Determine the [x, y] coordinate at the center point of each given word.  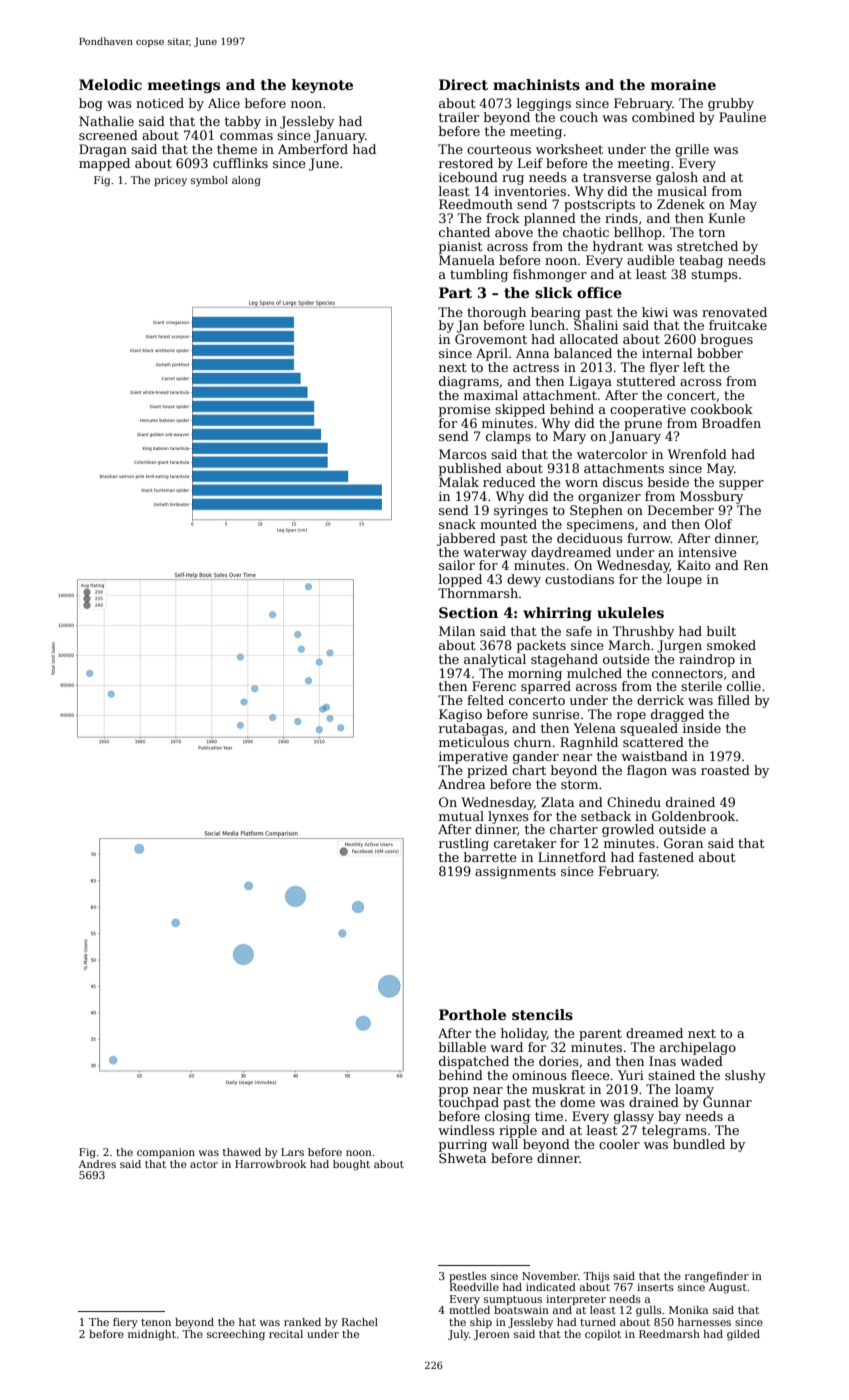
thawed [242, 1152]
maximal [491, 395]
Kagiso [460, 715]
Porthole [472, 1014]
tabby [243, 122]
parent [600, 1035]
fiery [125, 1323]
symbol [209, 181]
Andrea [461, 784]
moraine [683, 84]
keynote [322, 86]
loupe [684, 580]
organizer [609, 498]
